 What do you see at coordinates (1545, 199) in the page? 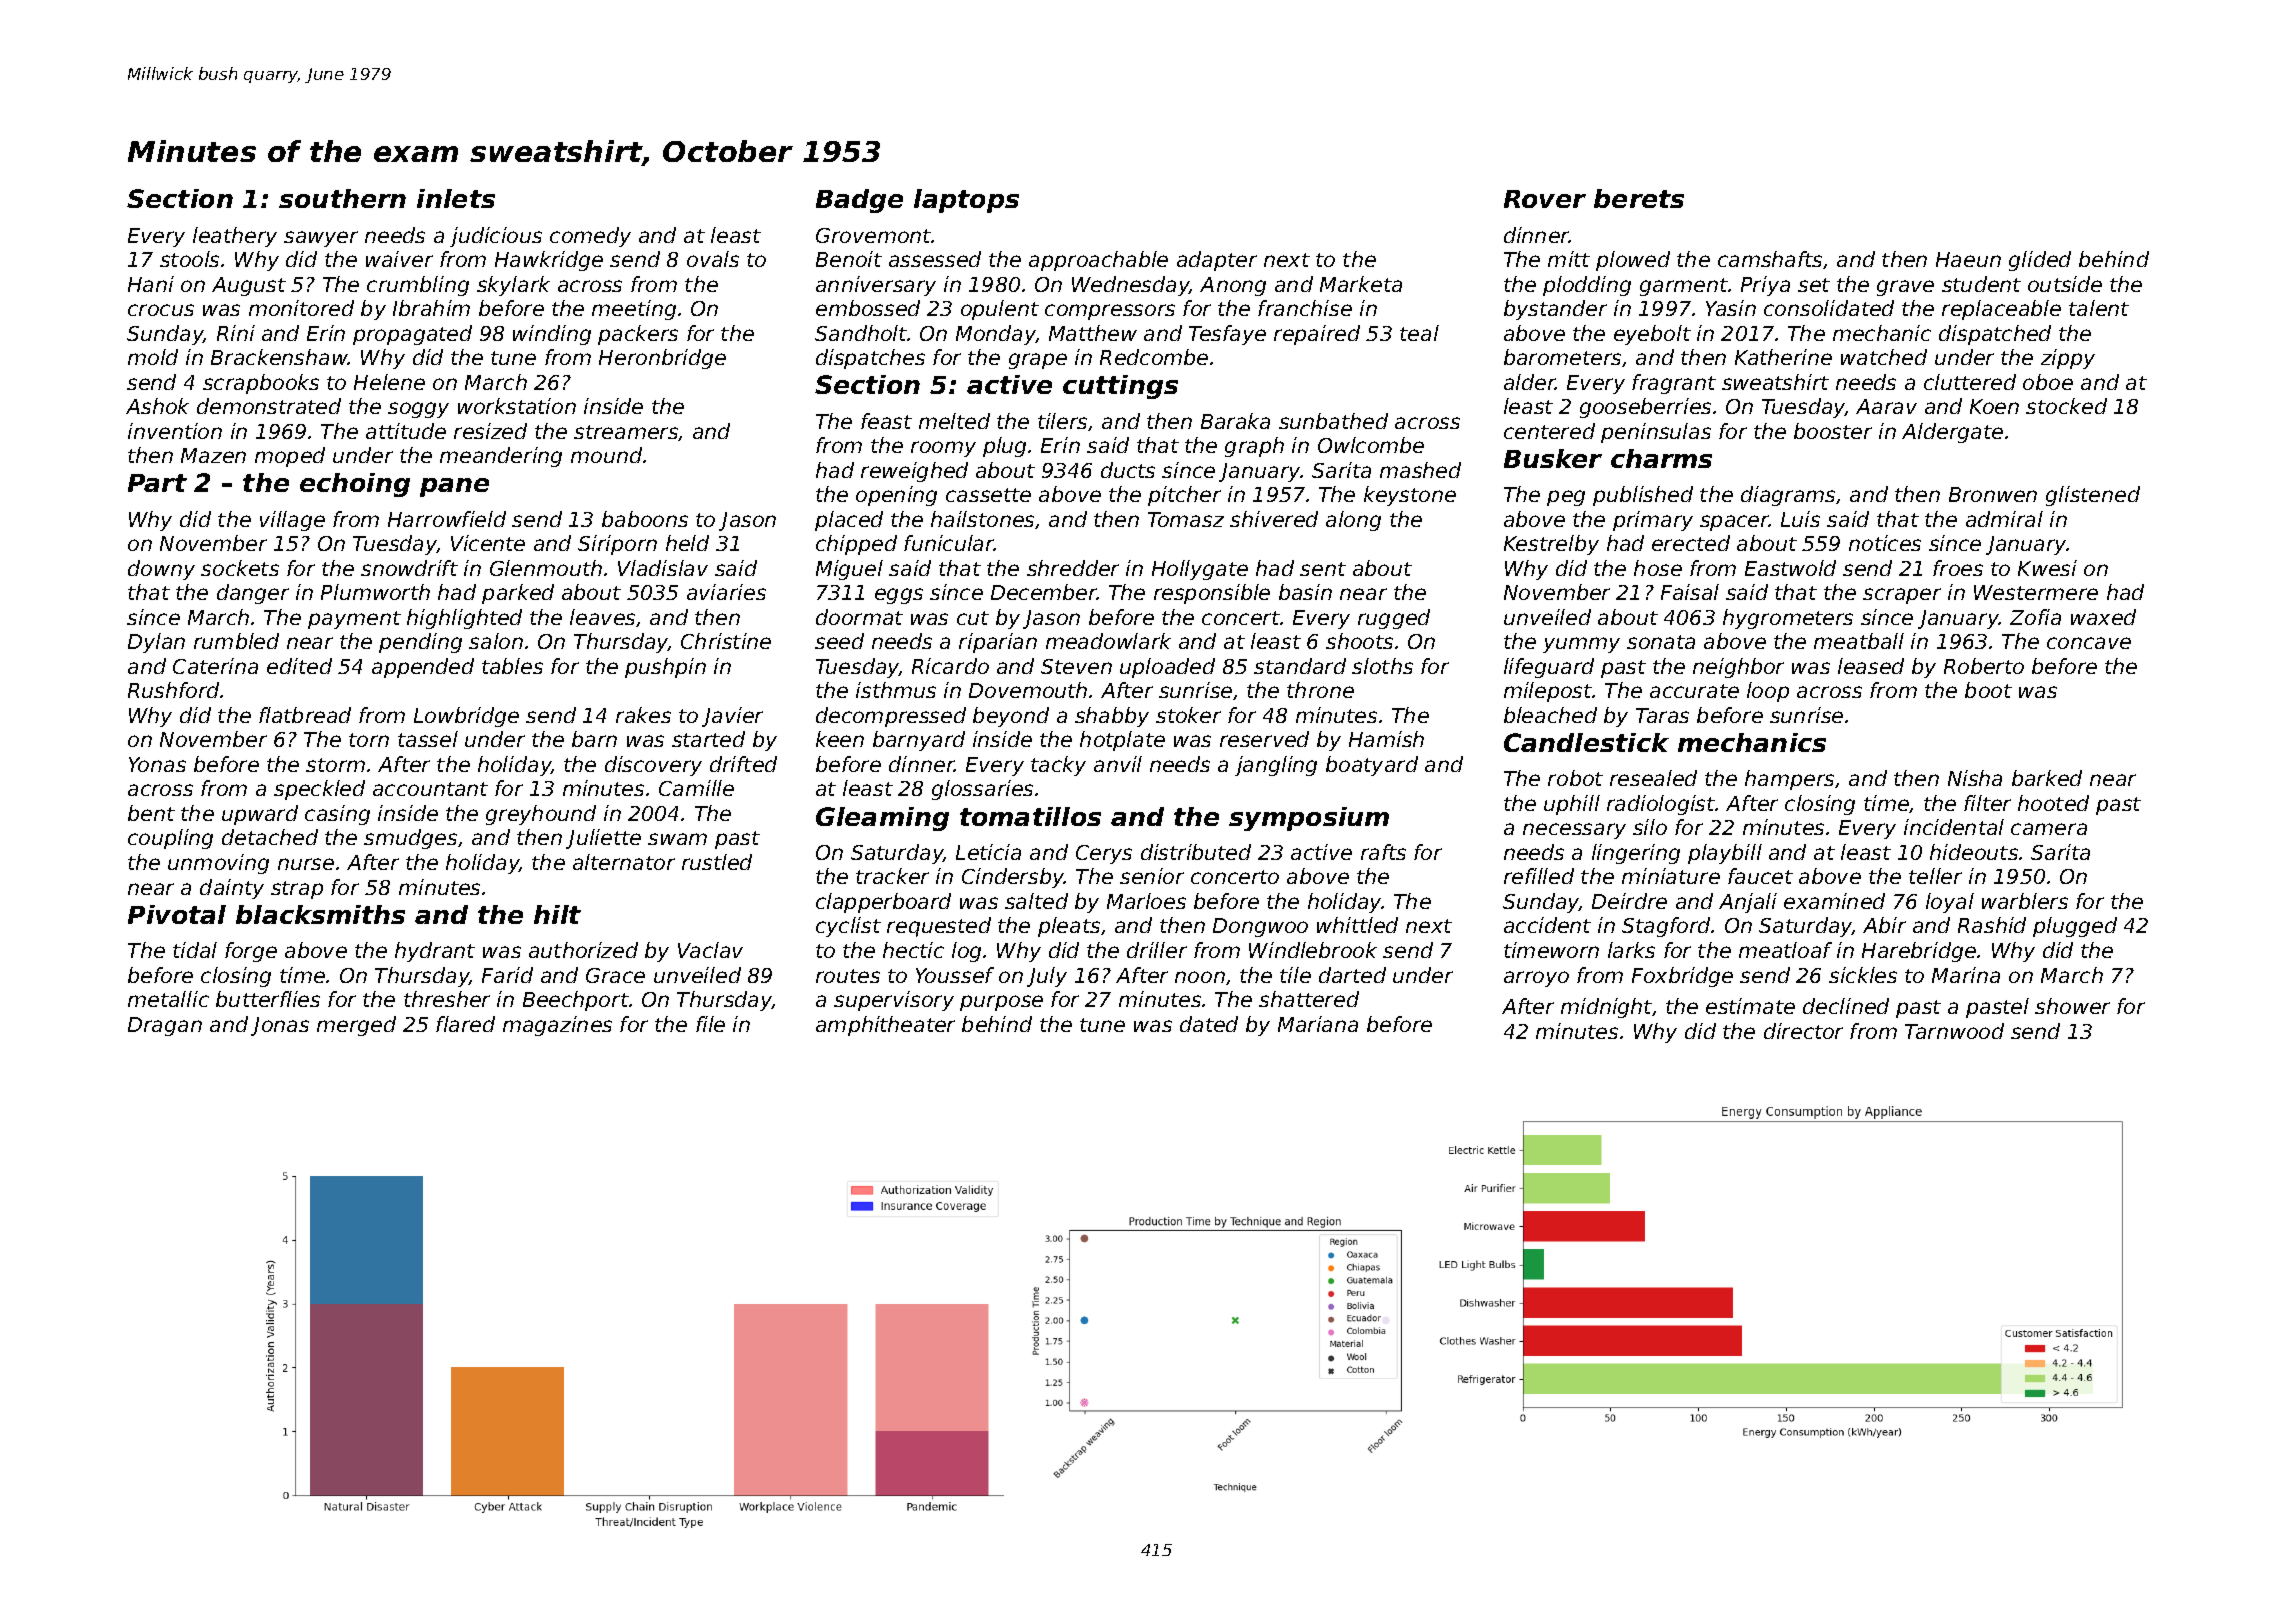
I see `Rover` at bounding box center [1545, 199].
